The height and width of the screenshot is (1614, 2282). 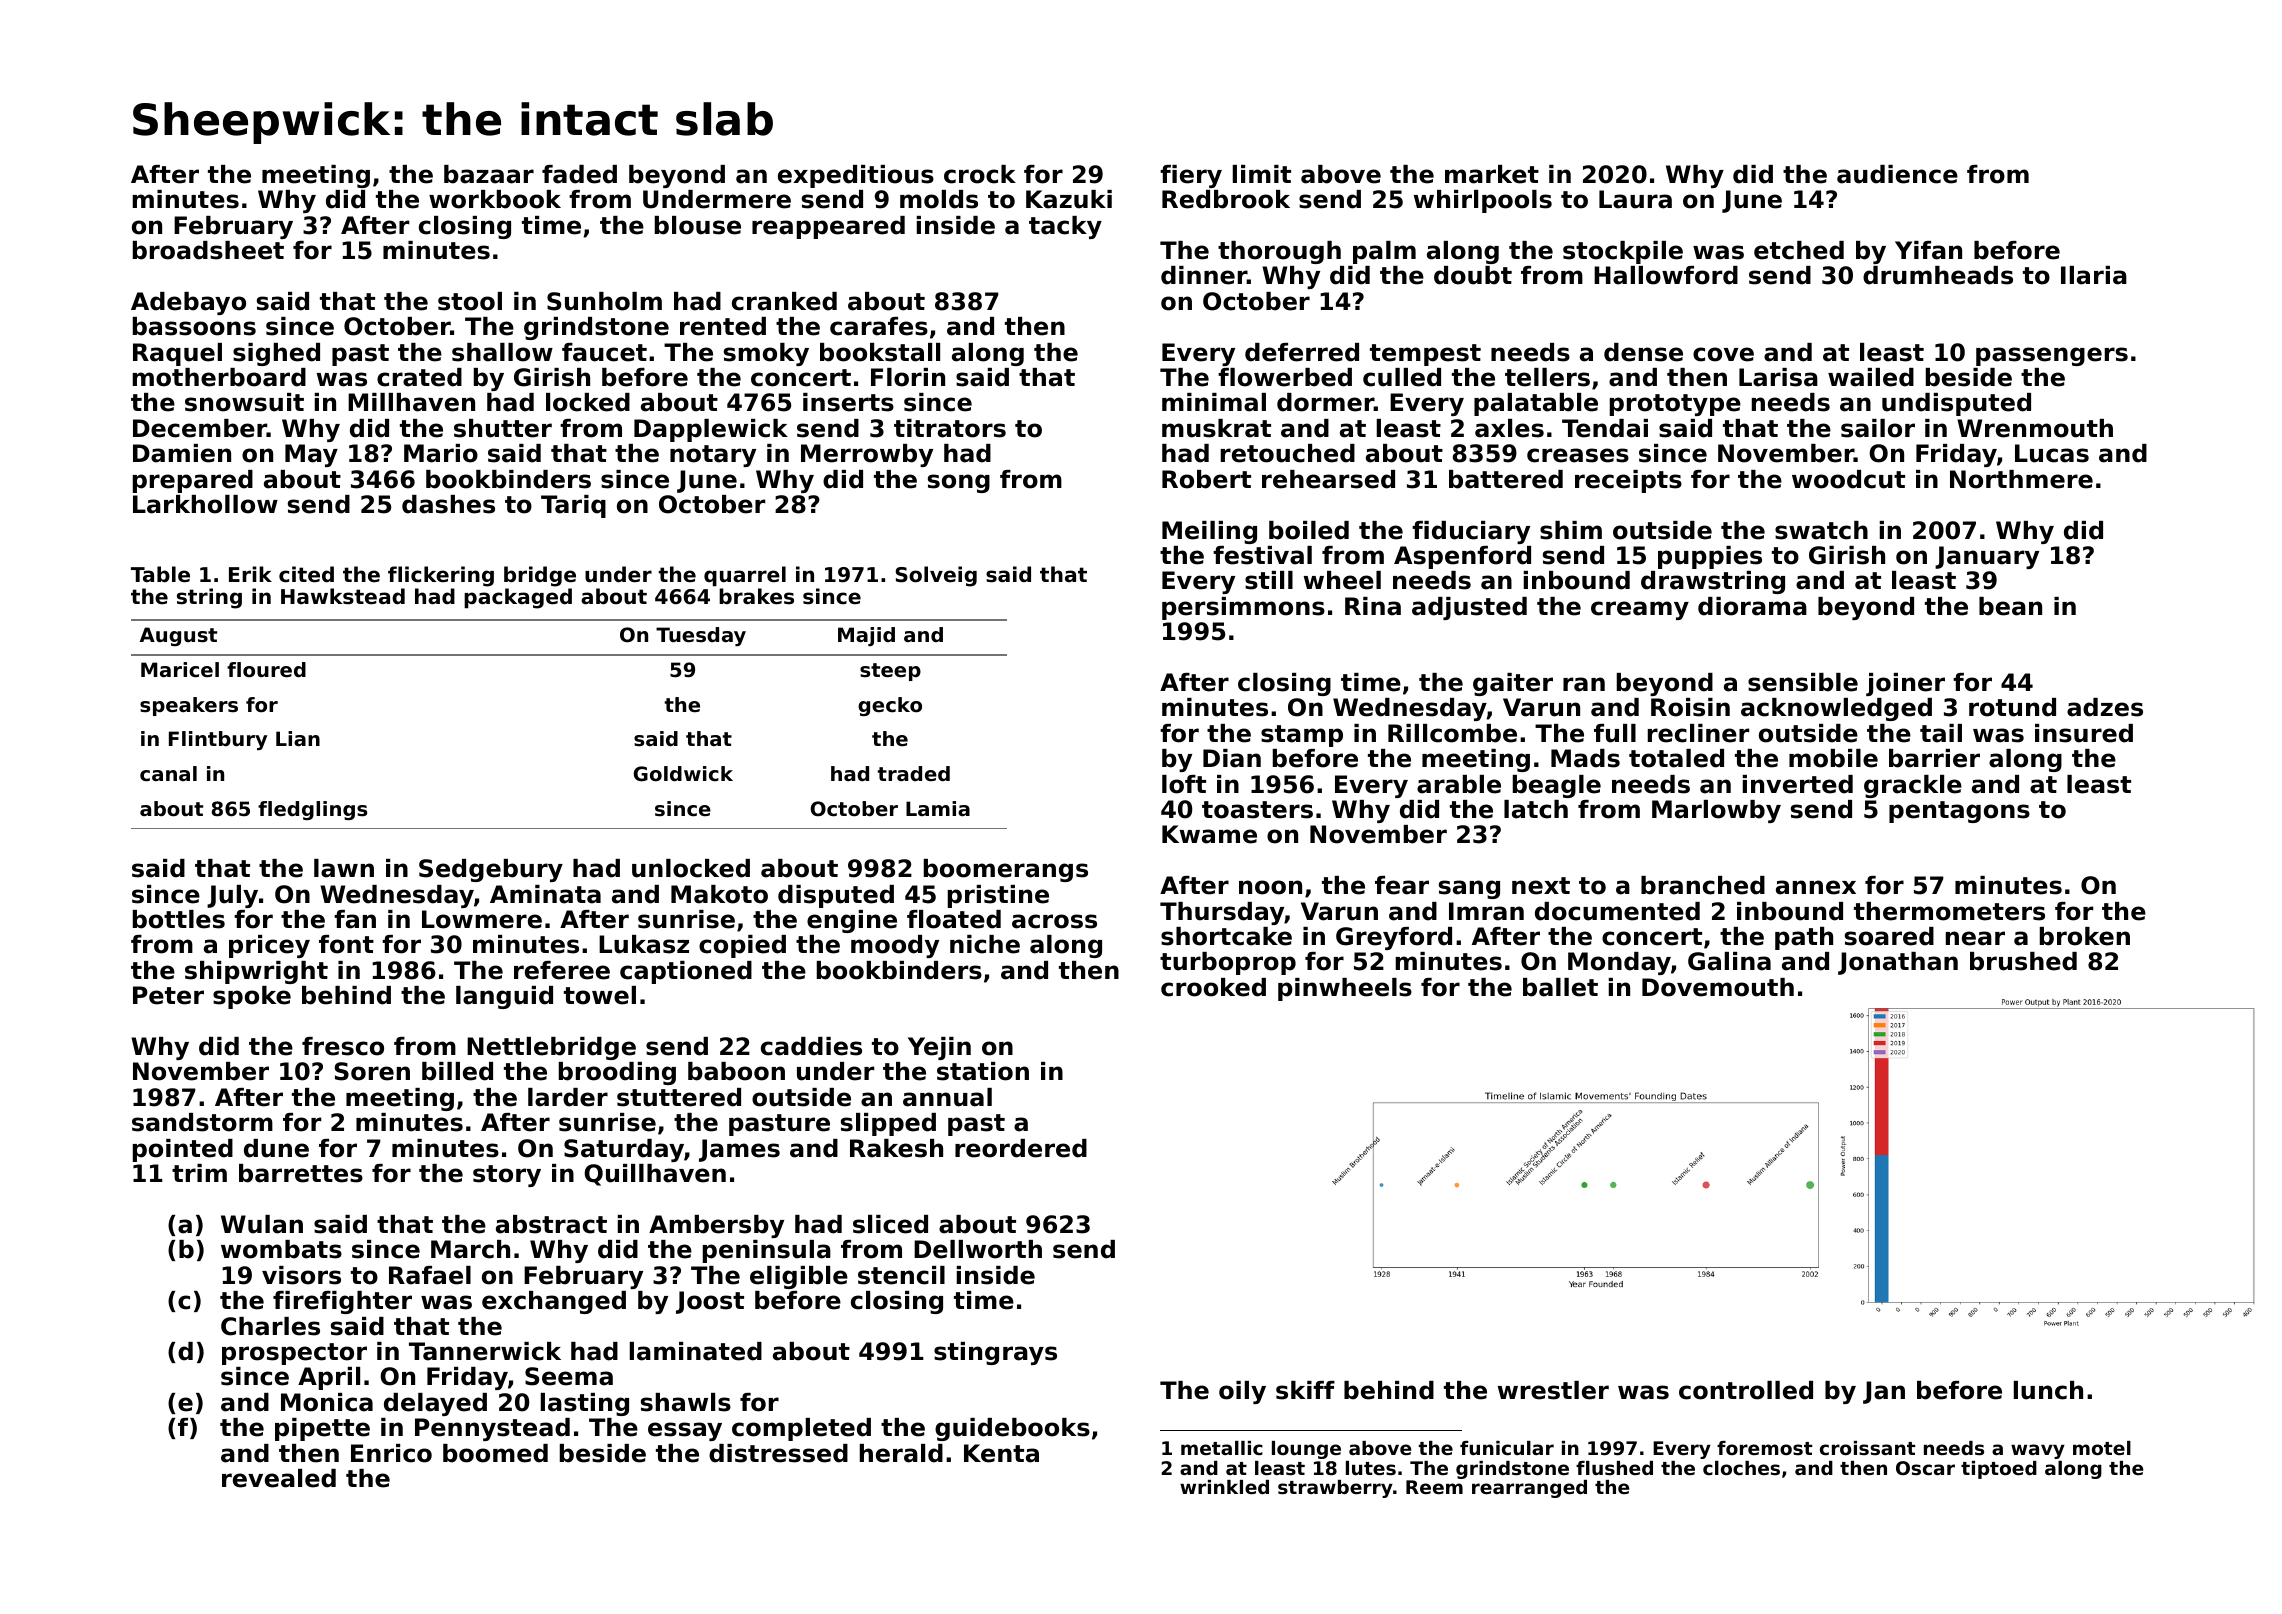 I want to click on strawberry, so click(x=1335, y=1489).
